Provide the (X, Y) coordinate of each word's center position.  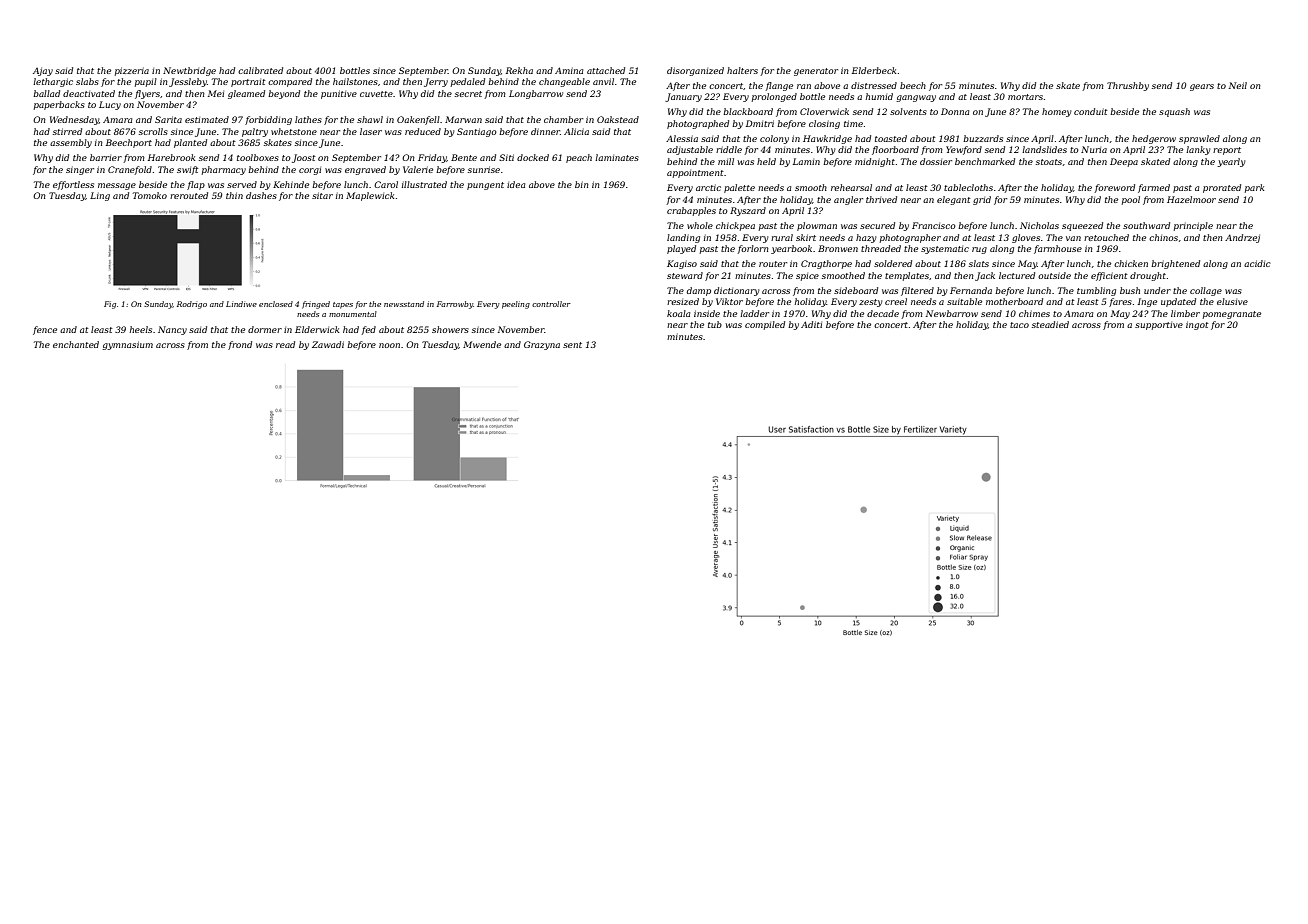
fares (1120, 302)
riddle (729, 149)
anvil (603, 81)
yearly (1231, 162)
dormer (265, 329)
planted (190, 143)
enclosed (276, 304)
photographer (910, 238)
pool (1131, 200)
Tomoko (150, 195)
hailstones (355, 81)
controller (551, 304)
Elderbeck (874, 70)
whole (700, 225)
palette (739, 188)
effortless (73, 185)
